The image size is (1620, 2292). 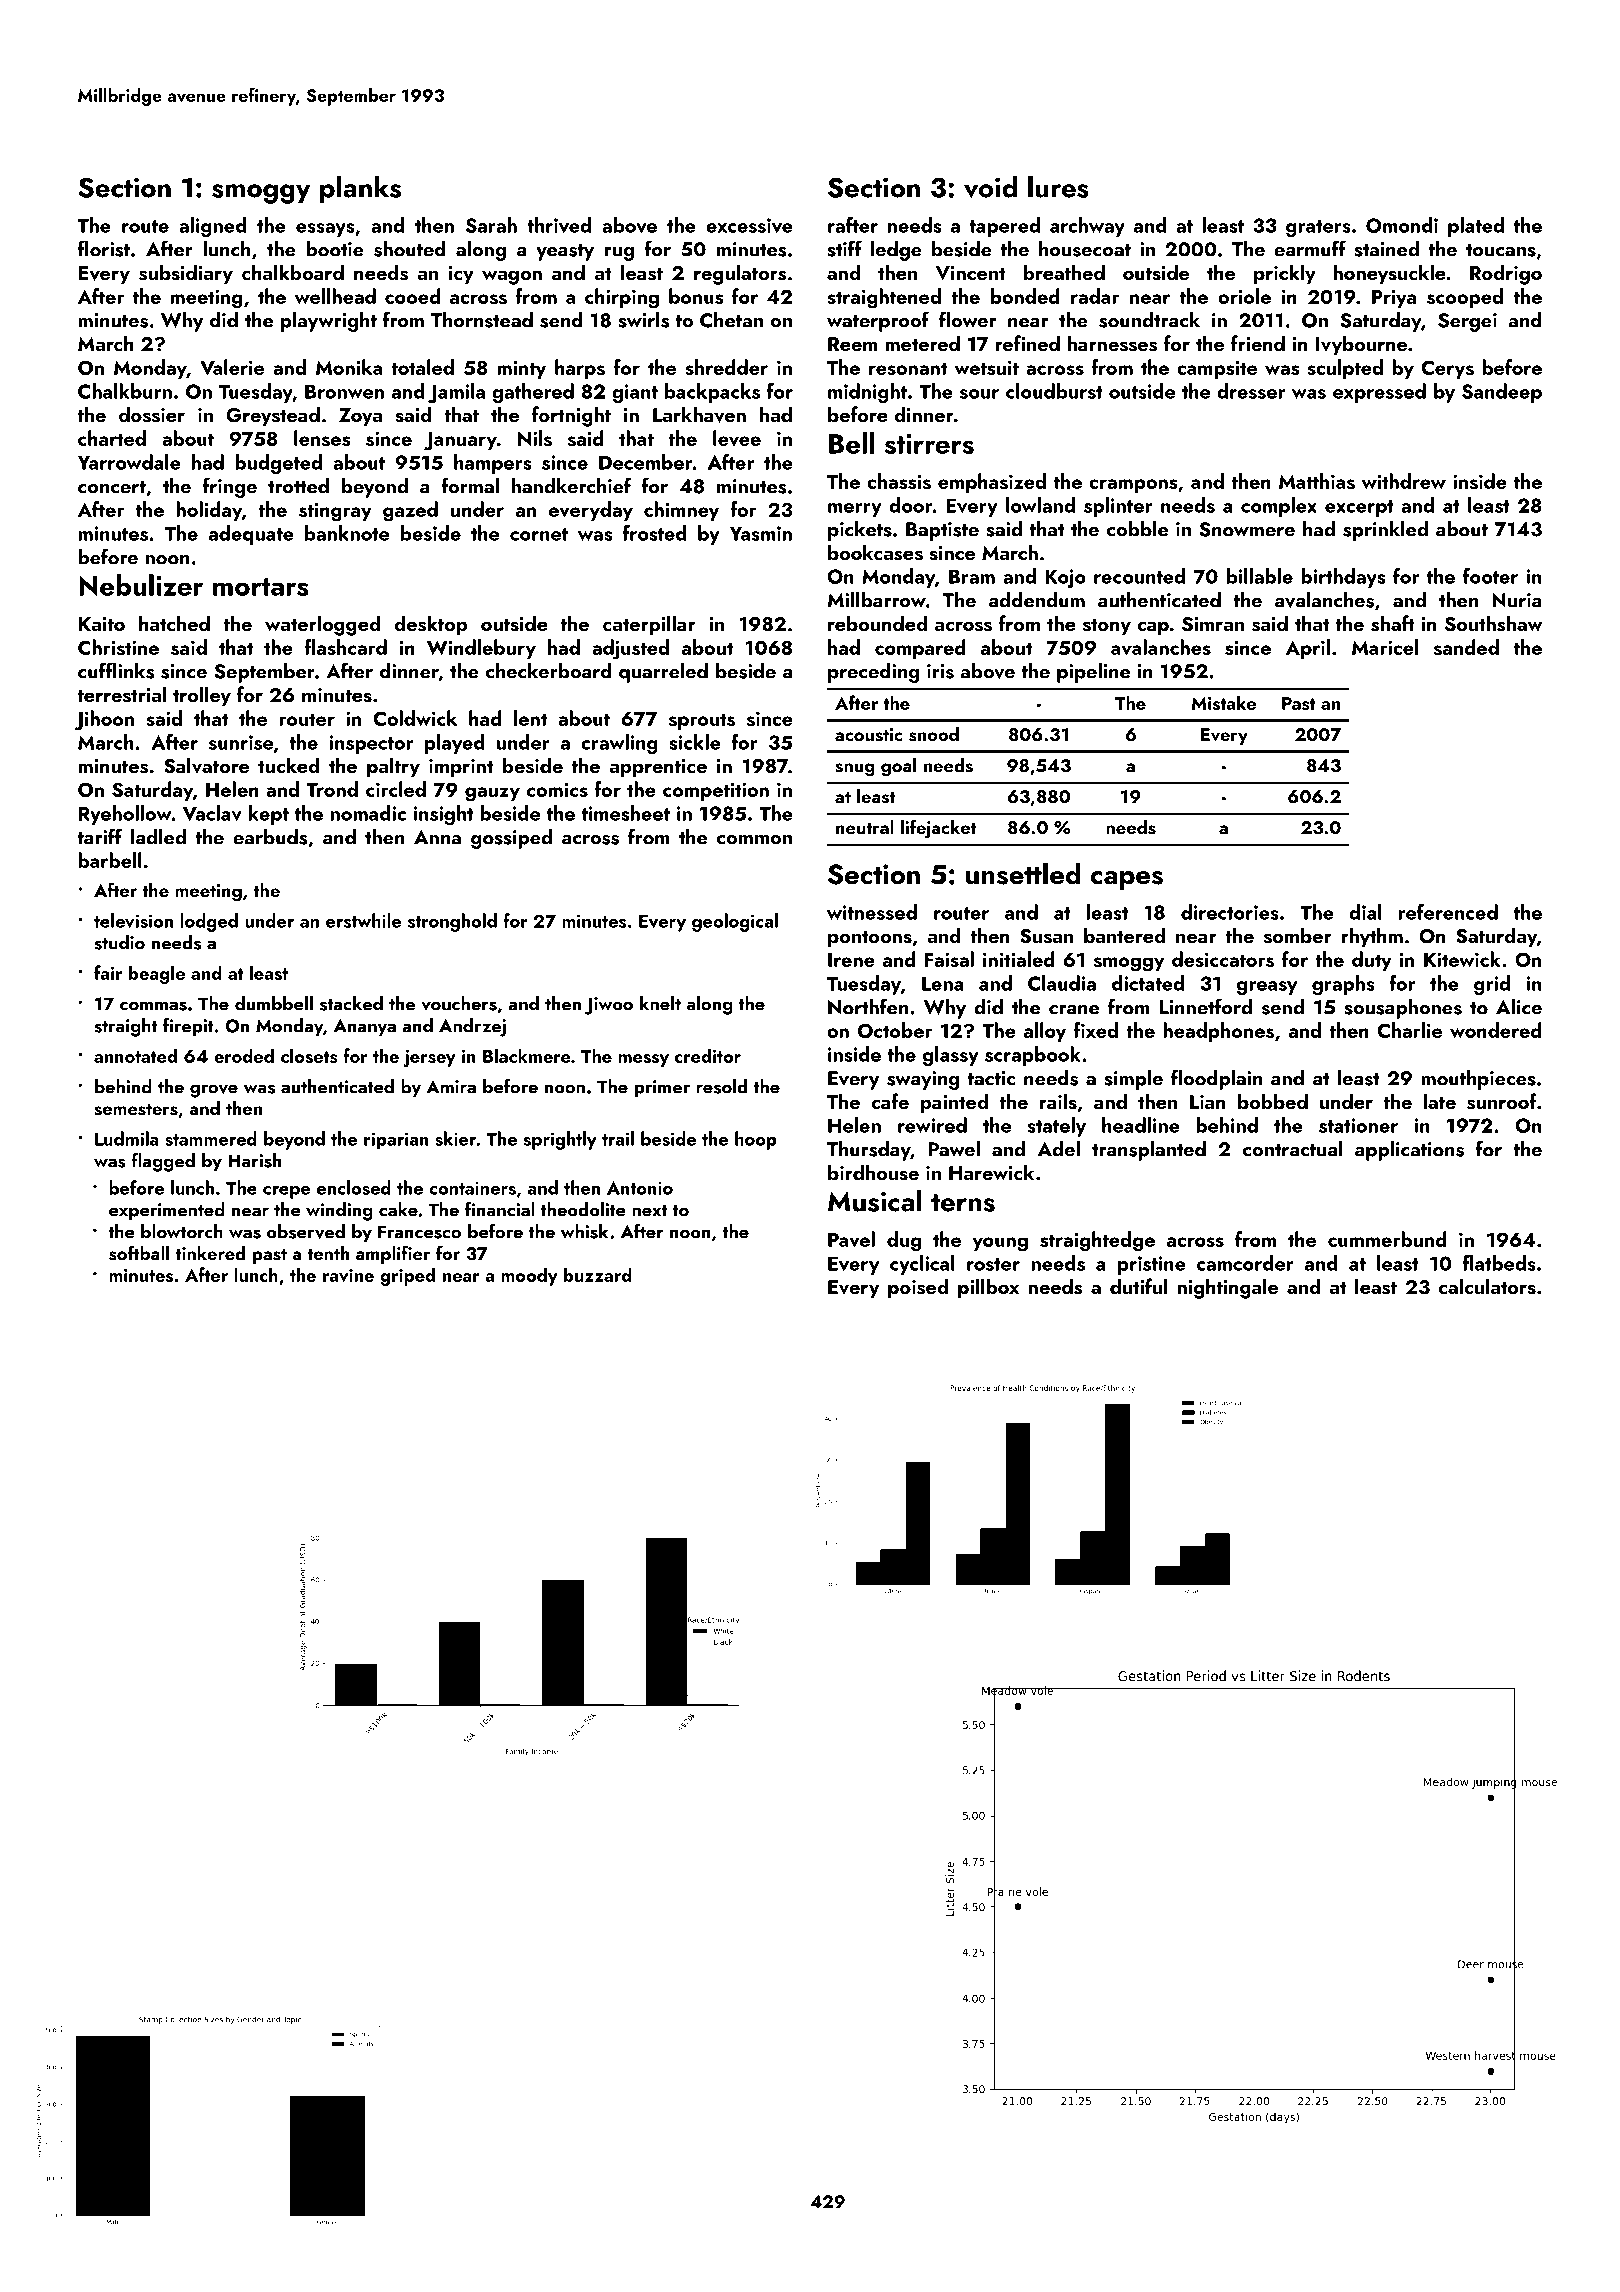 I want to click on shouted, so click(x=410, y=249).
